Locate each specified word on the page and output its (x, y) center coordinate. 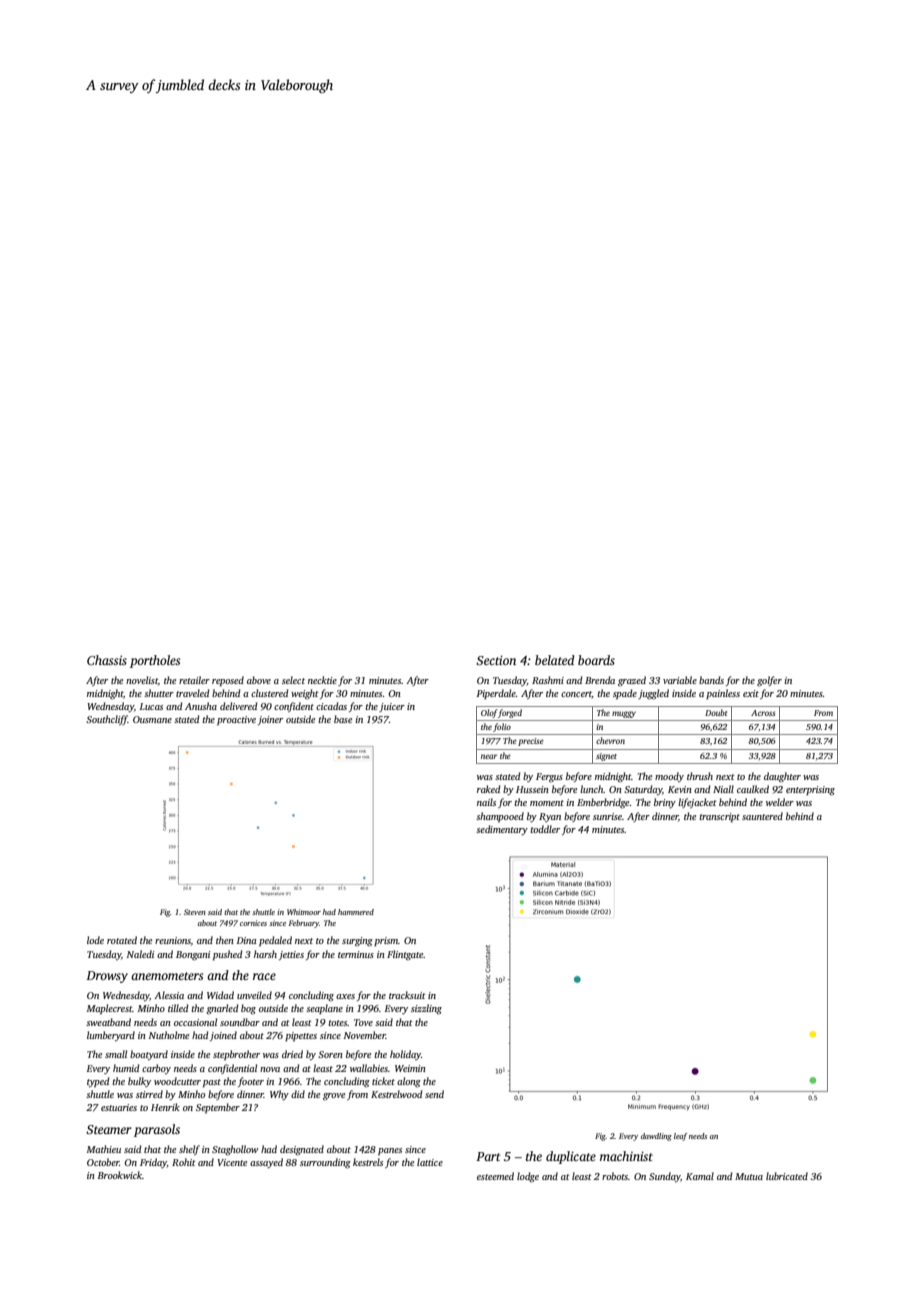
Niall (723, 789)
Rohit (184, 1162)
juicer (392, 707)
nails (486, 802)
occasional (195, 1022)
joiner (270, 720)
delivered (239, 706)
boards (596, 660)
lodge (528, 1177)
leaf (680, 1137)
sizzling (426, 1009)
